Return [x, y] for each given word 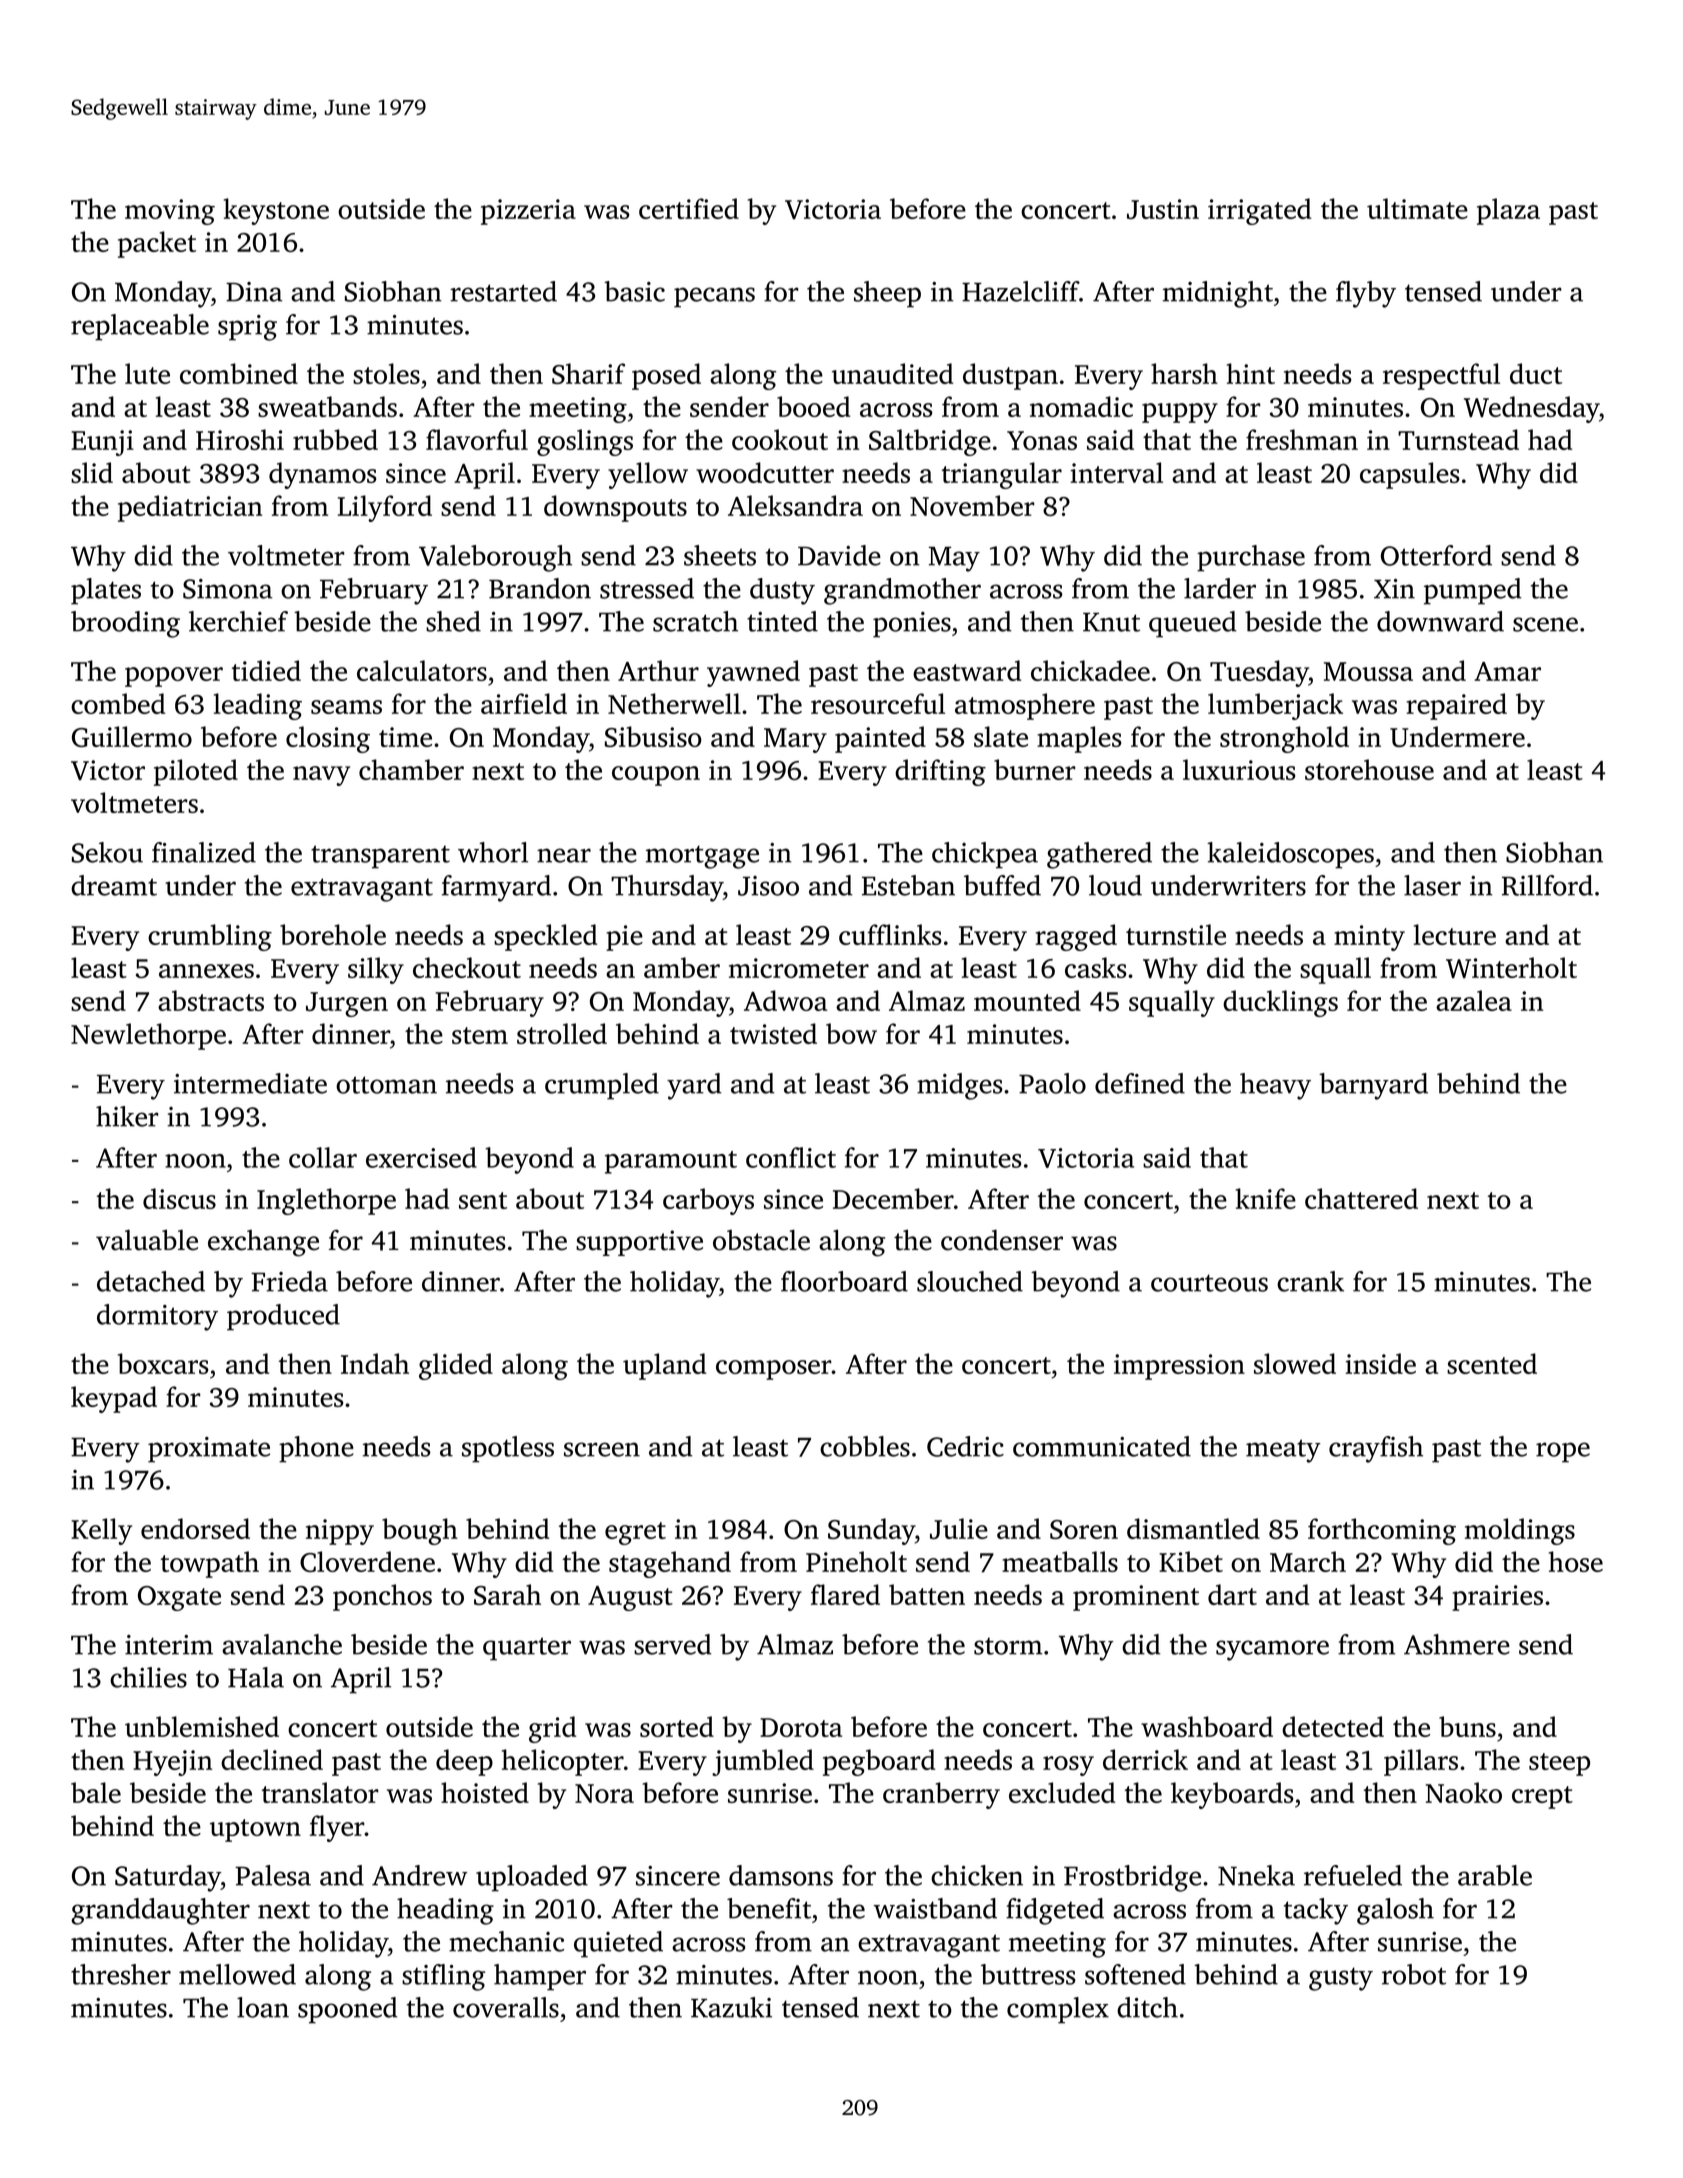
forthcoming [1382, 1531]
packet [157, 244]
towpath [210, 1564]
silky [376, 970]
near [564, 855]
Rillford [1547, 885]
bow [851, 1033]
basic [634, 291]
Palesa [273, 1875]
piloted [196, 772]
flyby [1366, 294]
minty [1369, 938]
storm [1008, 1646]
